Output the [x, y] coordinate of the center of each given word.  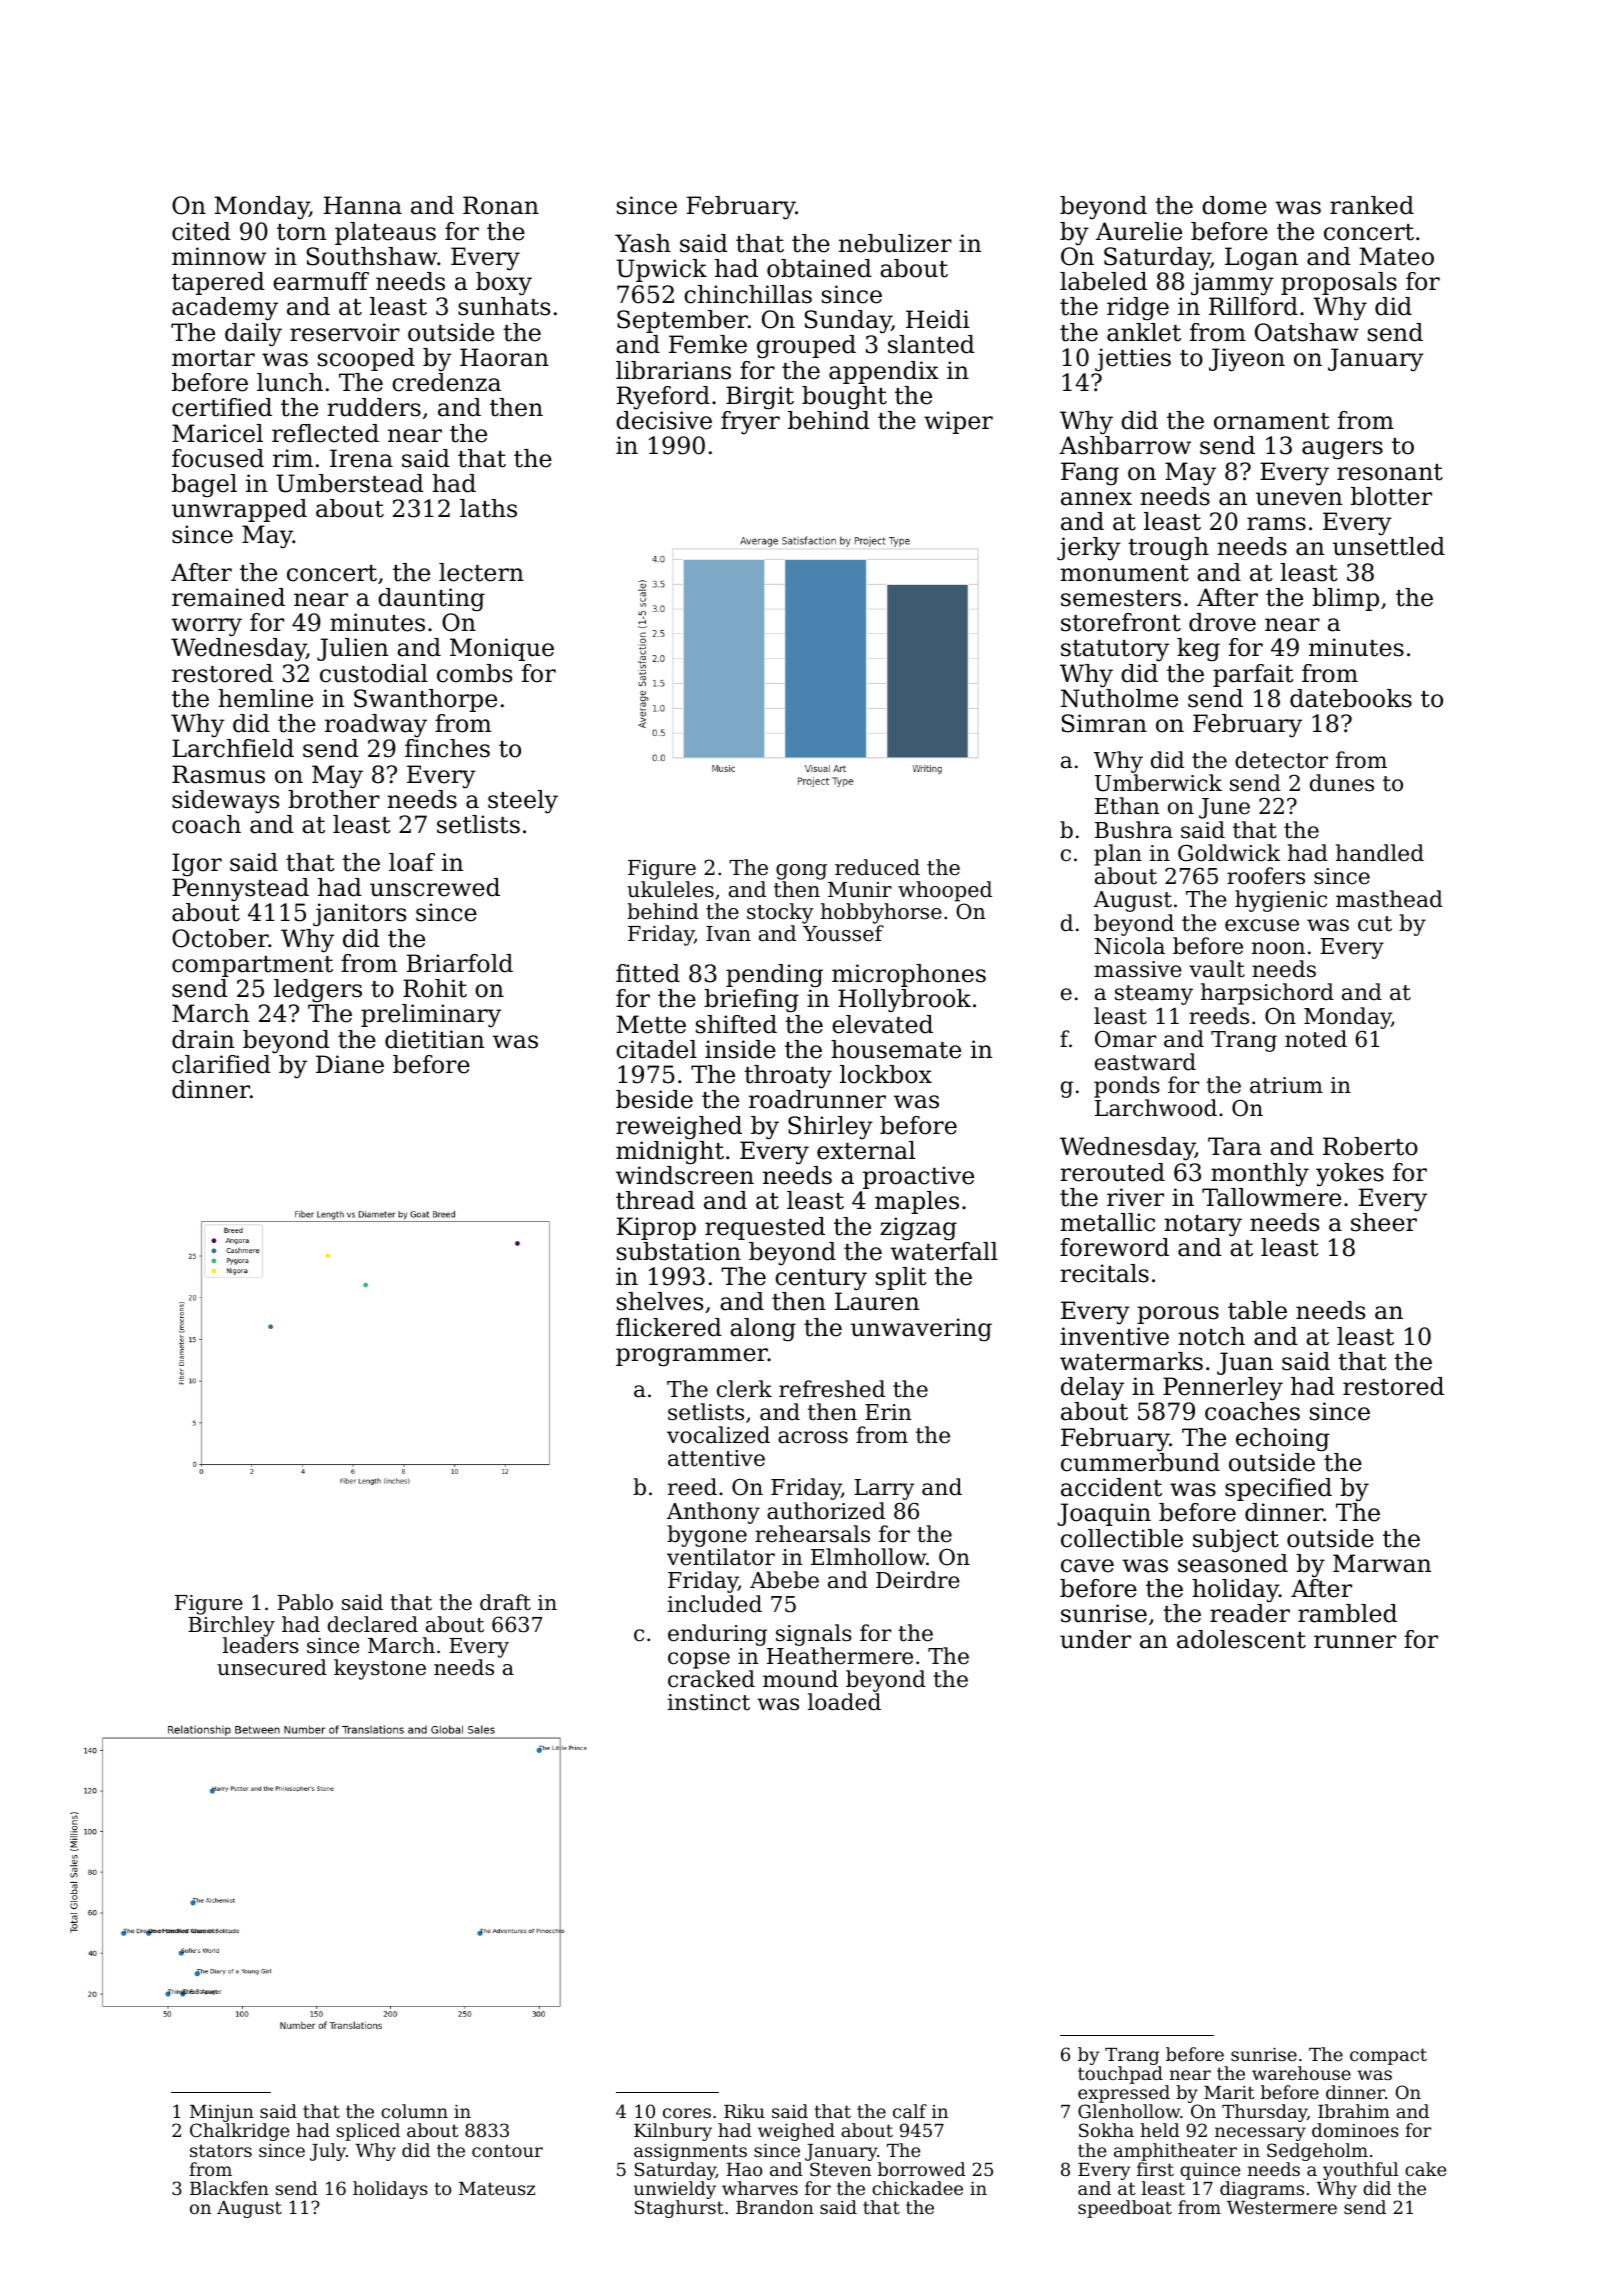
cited [201, 231]
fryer [750, 423]
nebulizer [895, 243]
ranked [1372, 205]
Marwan [1382, 1563]
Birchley [231, 1626]
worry [206, 627]
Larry [884, 1489]
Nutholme [1119, 698]
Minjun [222, 2113]
